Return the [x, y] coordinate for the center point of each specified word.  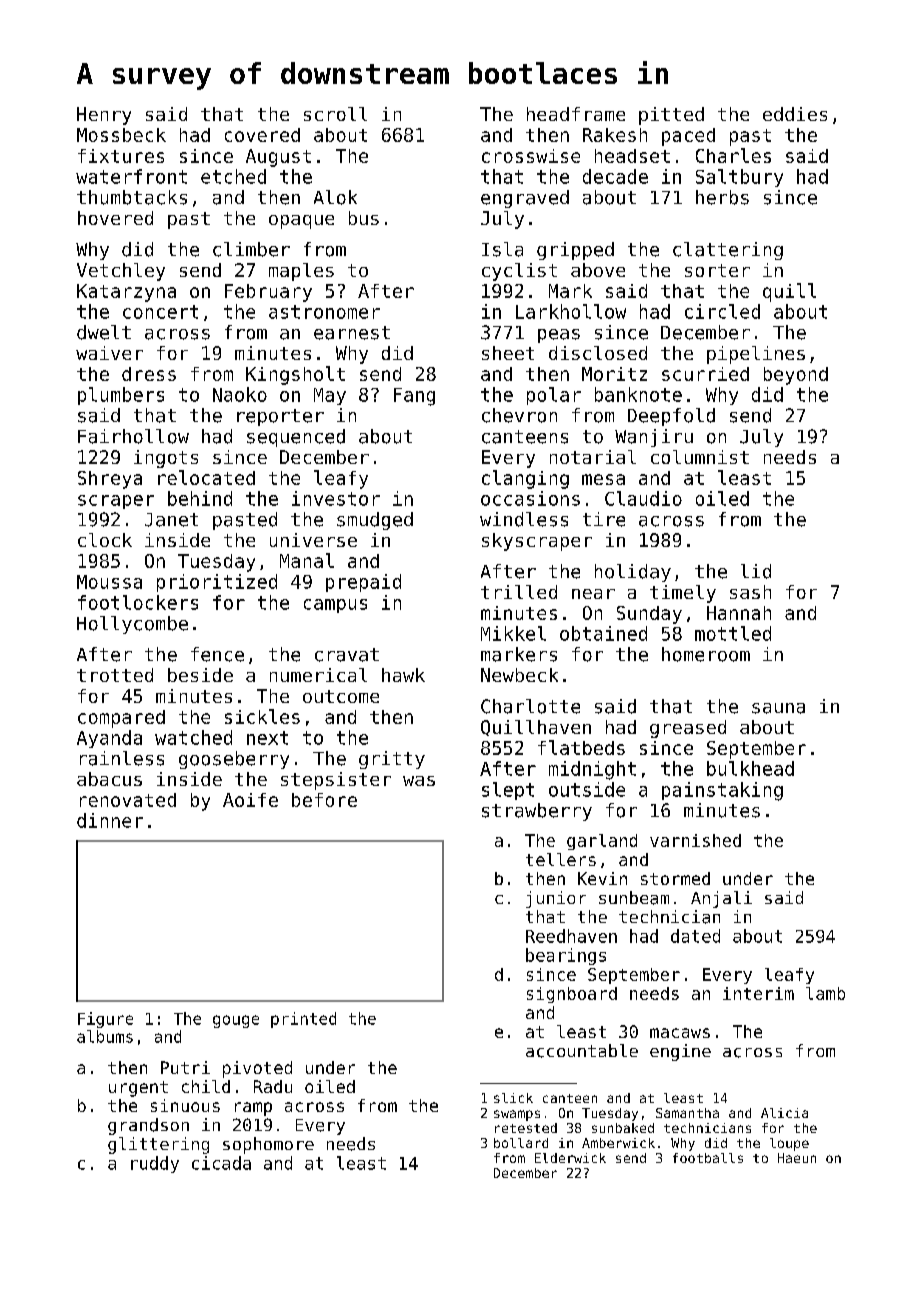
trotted [115, 675]
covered [262, 135]
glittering [158, 1145]
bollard [521, 1143]
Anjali [721, 899]
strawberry [537, 812]
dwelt [104, 332]
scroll [335, 114]
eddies [795, 114]
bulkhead [750, 768]
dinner [110, 820]
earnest [352, 333]
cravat [347, 655]
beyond [796, 376]
